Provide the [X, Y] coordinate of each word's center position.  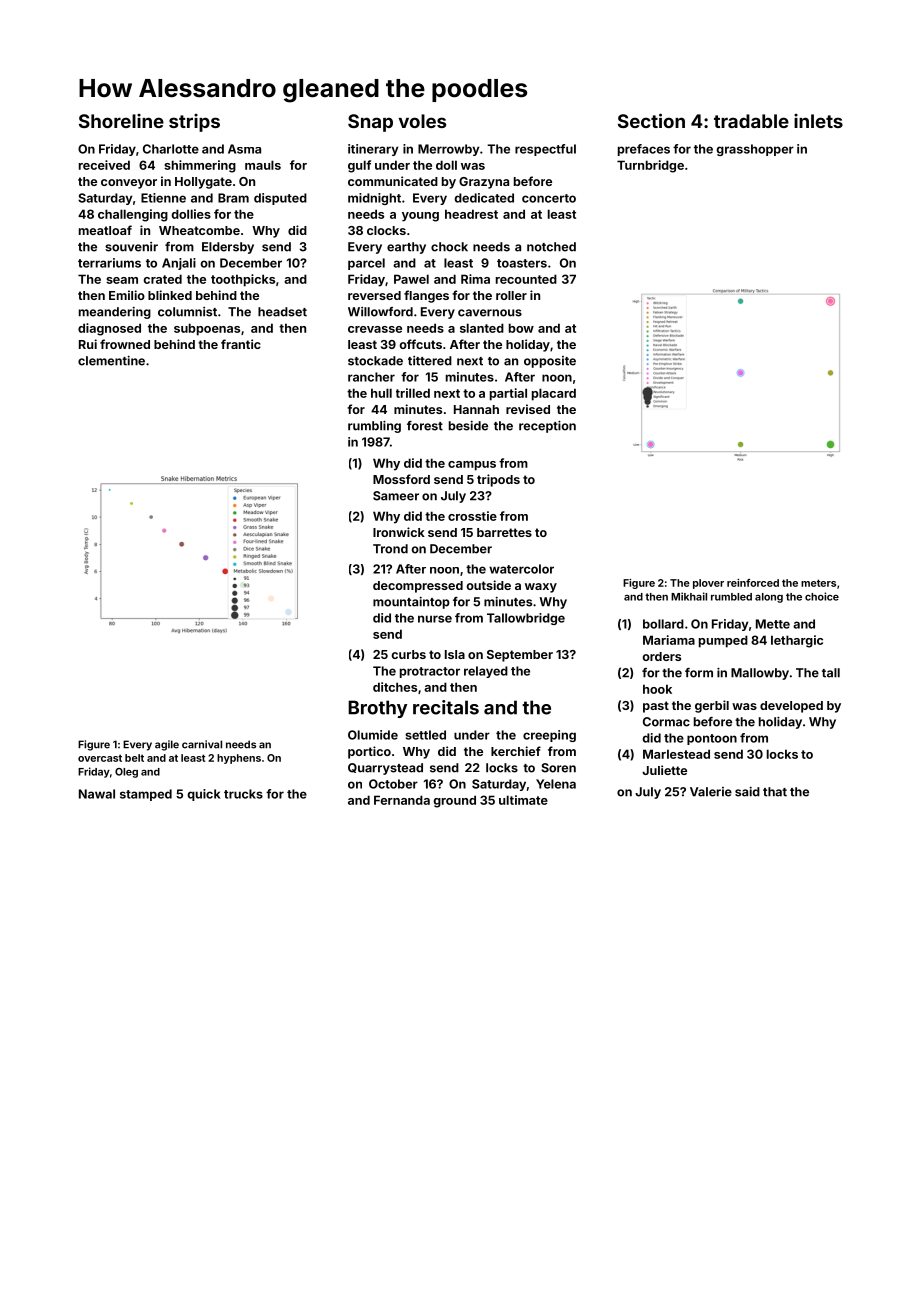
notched [551, 247]
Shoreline [121, 121]
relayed [486, 672]
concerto [549, 198]
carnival [202, 744]
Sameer [396, 496]
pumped [723, 641]
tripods [498, 480]
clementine [111, 361]
